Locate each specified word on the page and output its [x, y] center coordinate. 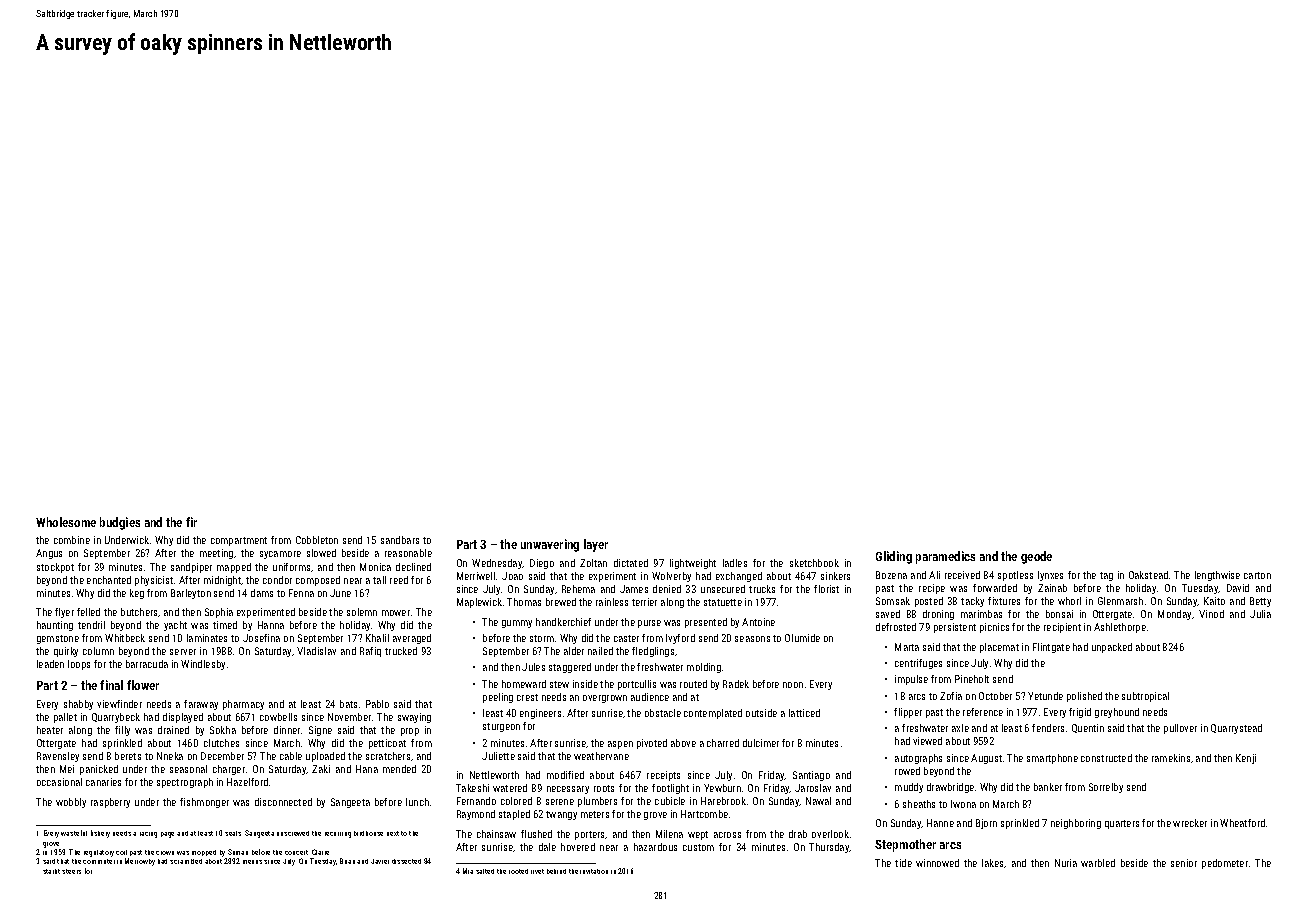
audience [650, 697]
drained [173, 730]
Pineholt [972, 679]
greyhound [1117, 713]
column [98, 651]
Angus [49, 554]
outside [761, 713]
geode [1036, 557]
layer [596, 545]
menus [252, 862]
